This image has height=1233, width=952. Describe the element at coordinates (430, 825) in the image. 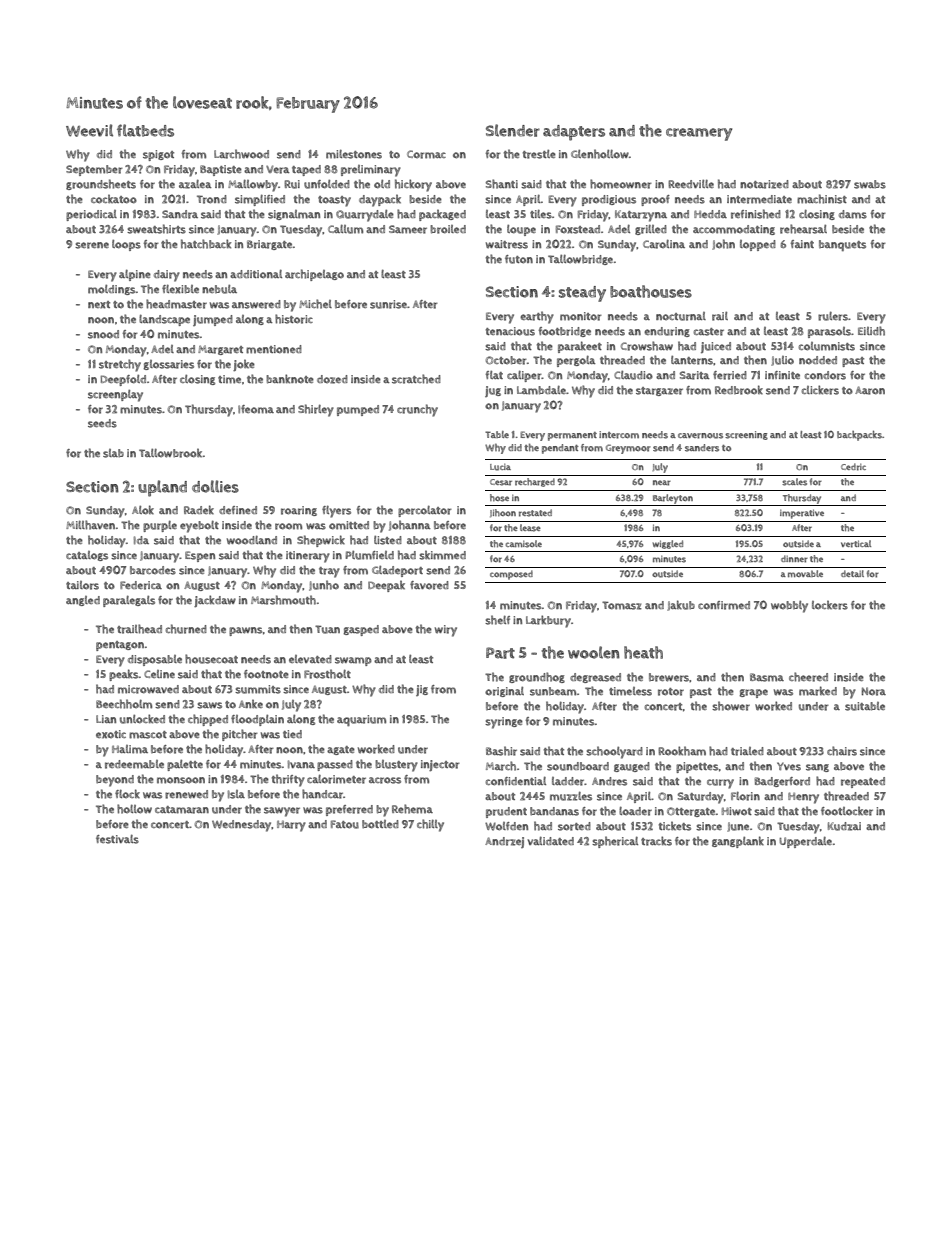

I see `chilly` at that location.
